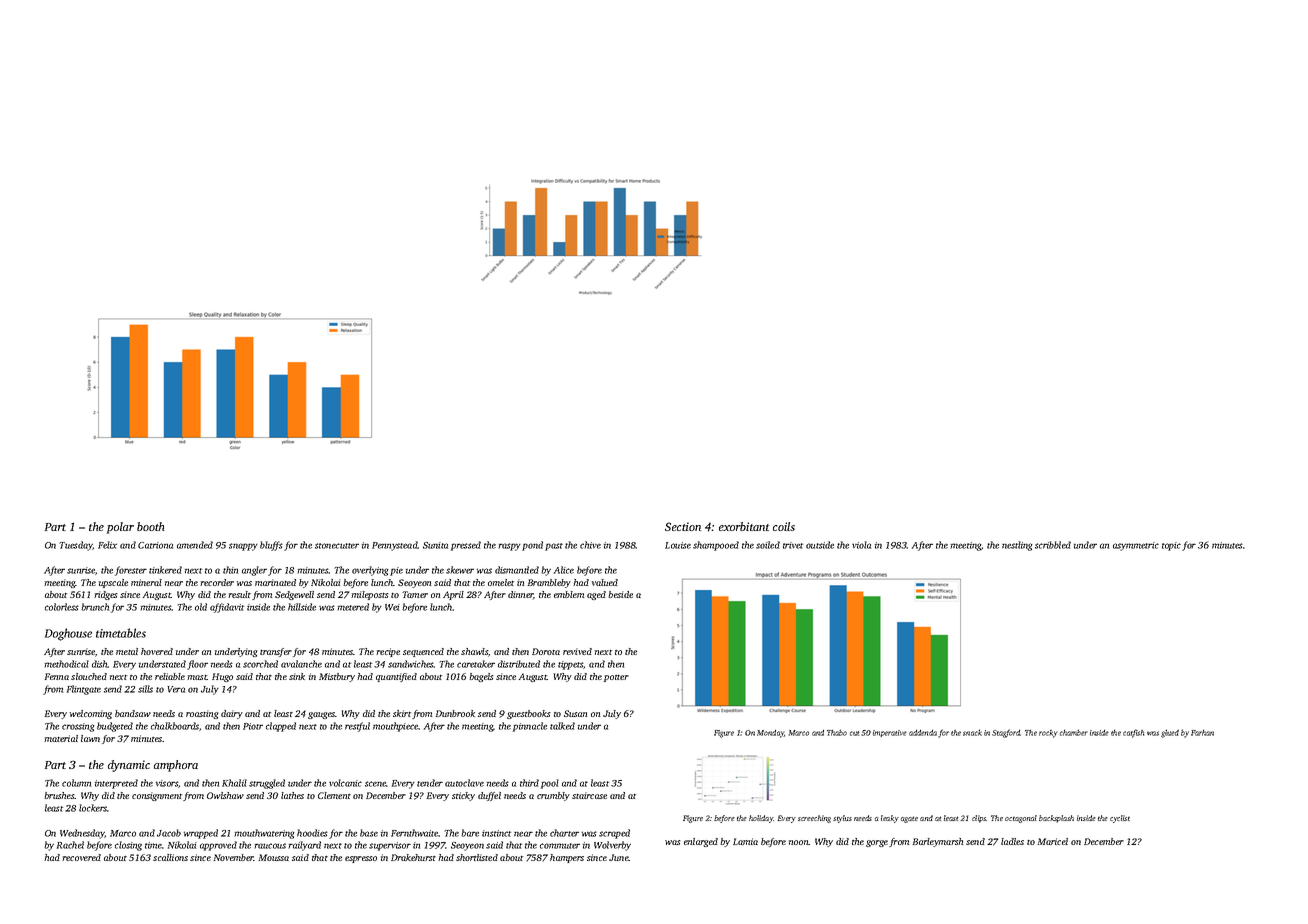 The height and width of the page is (924, 1308). Describe the element at coordinates (61, 738) in the page. I see `material` at that location.
